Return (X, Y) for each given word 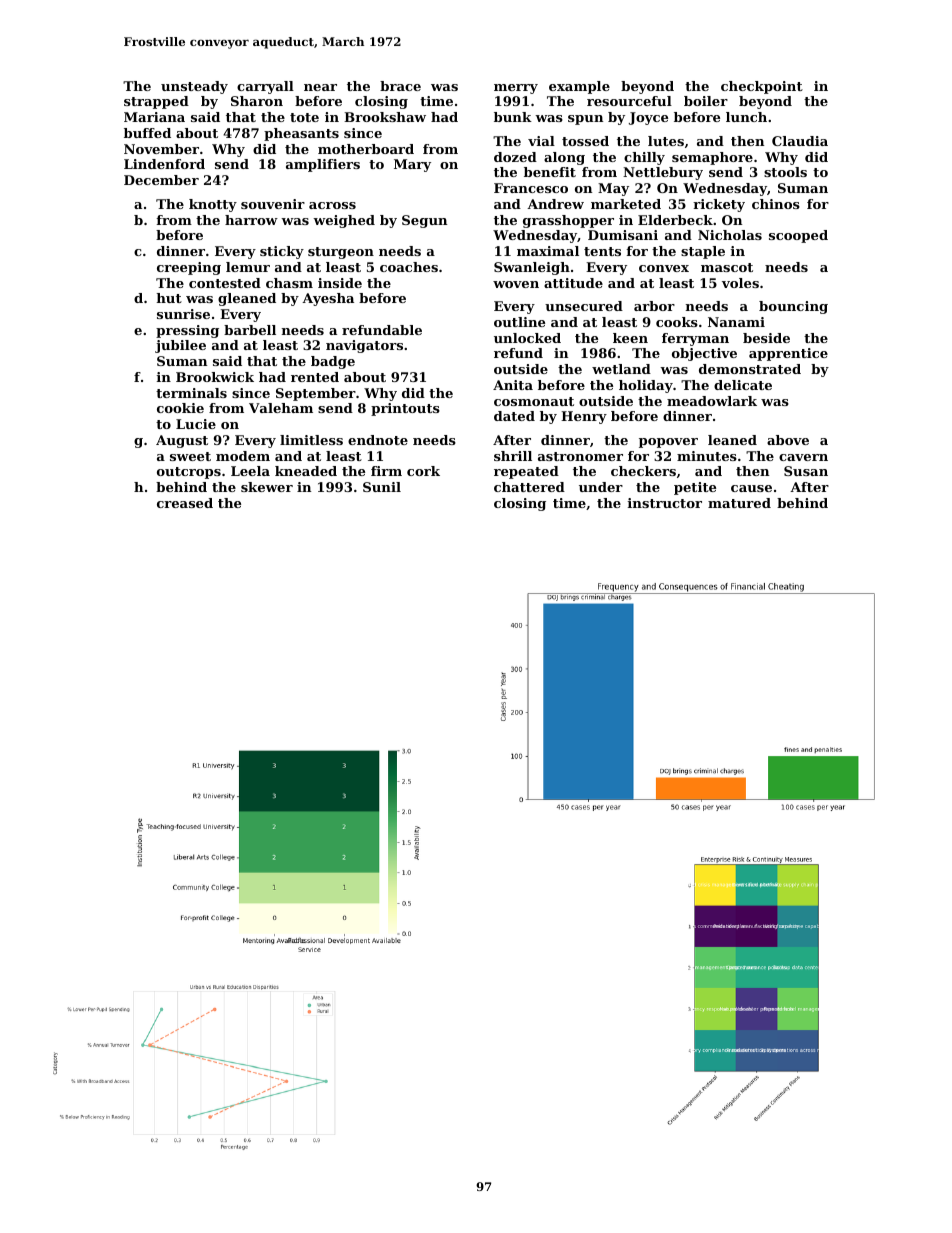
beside (766, 338)
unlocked (527, 338)
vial (541, 141)
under (601, 487)
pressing (187, 331)
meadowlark (712, 401)
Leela (250, 471)
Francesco (531, 188)
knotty (213, 205)
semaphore (712, 158)
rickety (719, 205)
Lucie (196, 424)
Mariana (154, 117)
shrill (513, 456)
